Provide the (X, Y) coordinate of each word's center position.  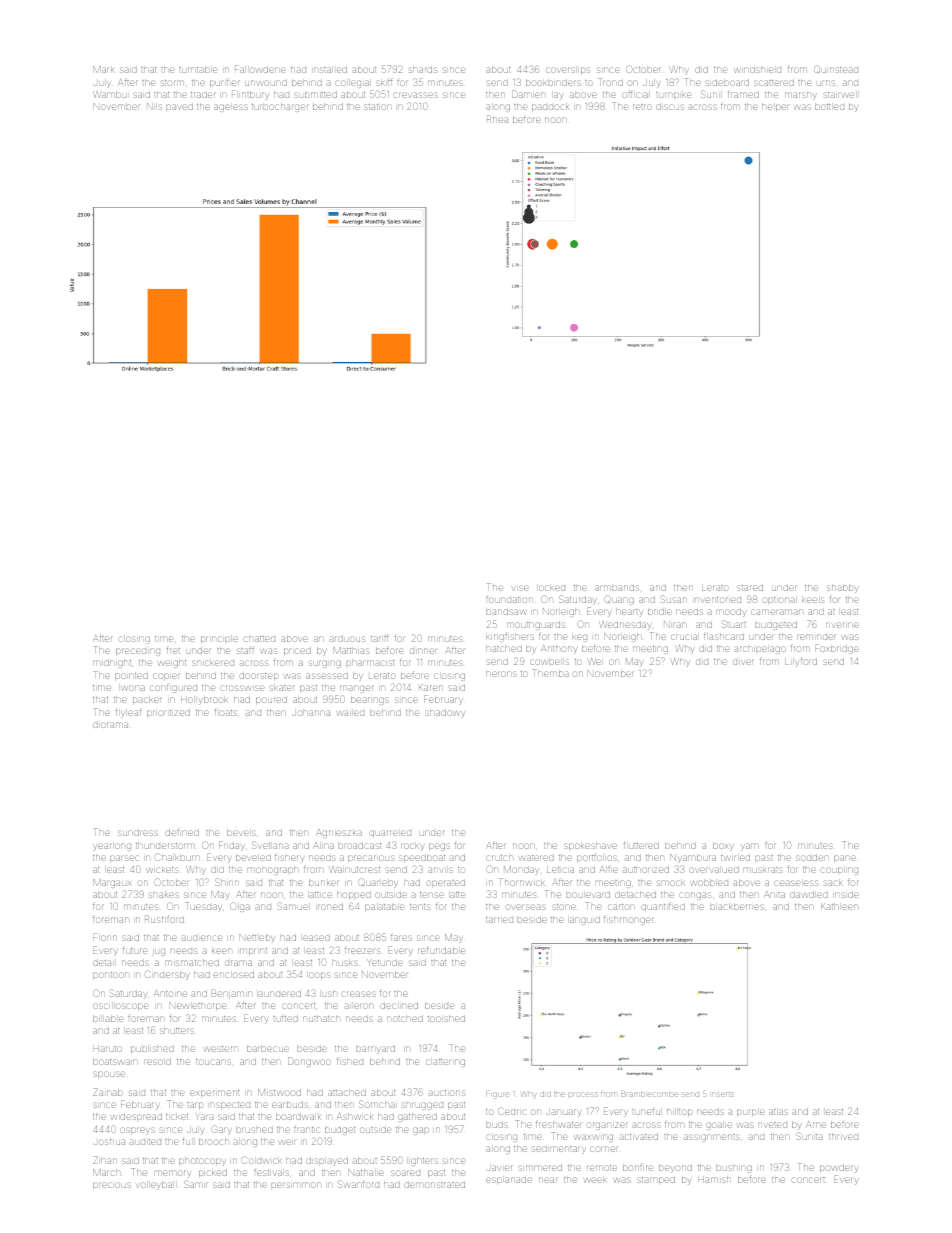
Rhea (497, 119)
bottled (829, 107)
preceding (138, 652)
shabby (842, 589)
